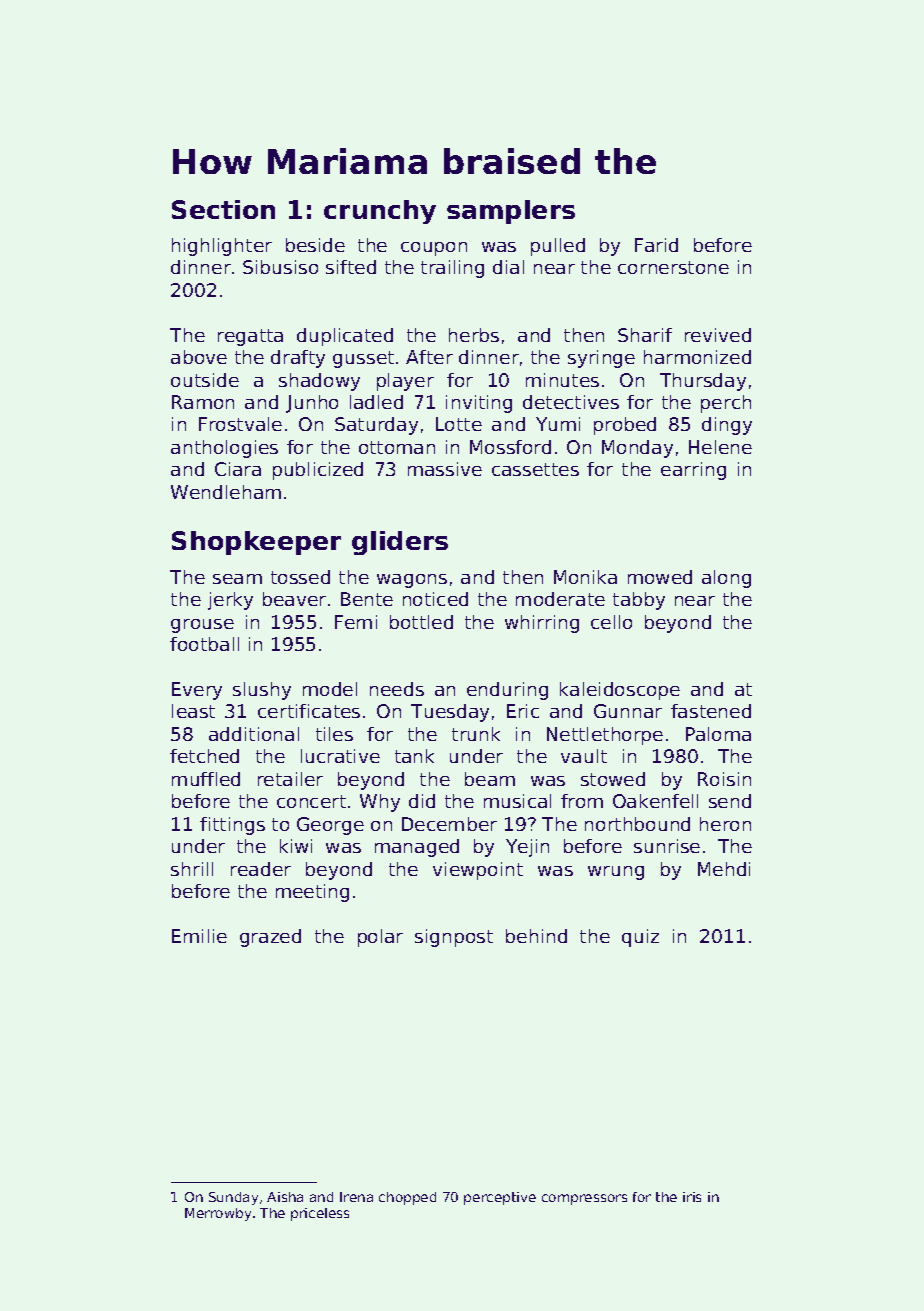  Describe the element at coordinates (611, 622) in the screenshot. I see `cello` at that location.
